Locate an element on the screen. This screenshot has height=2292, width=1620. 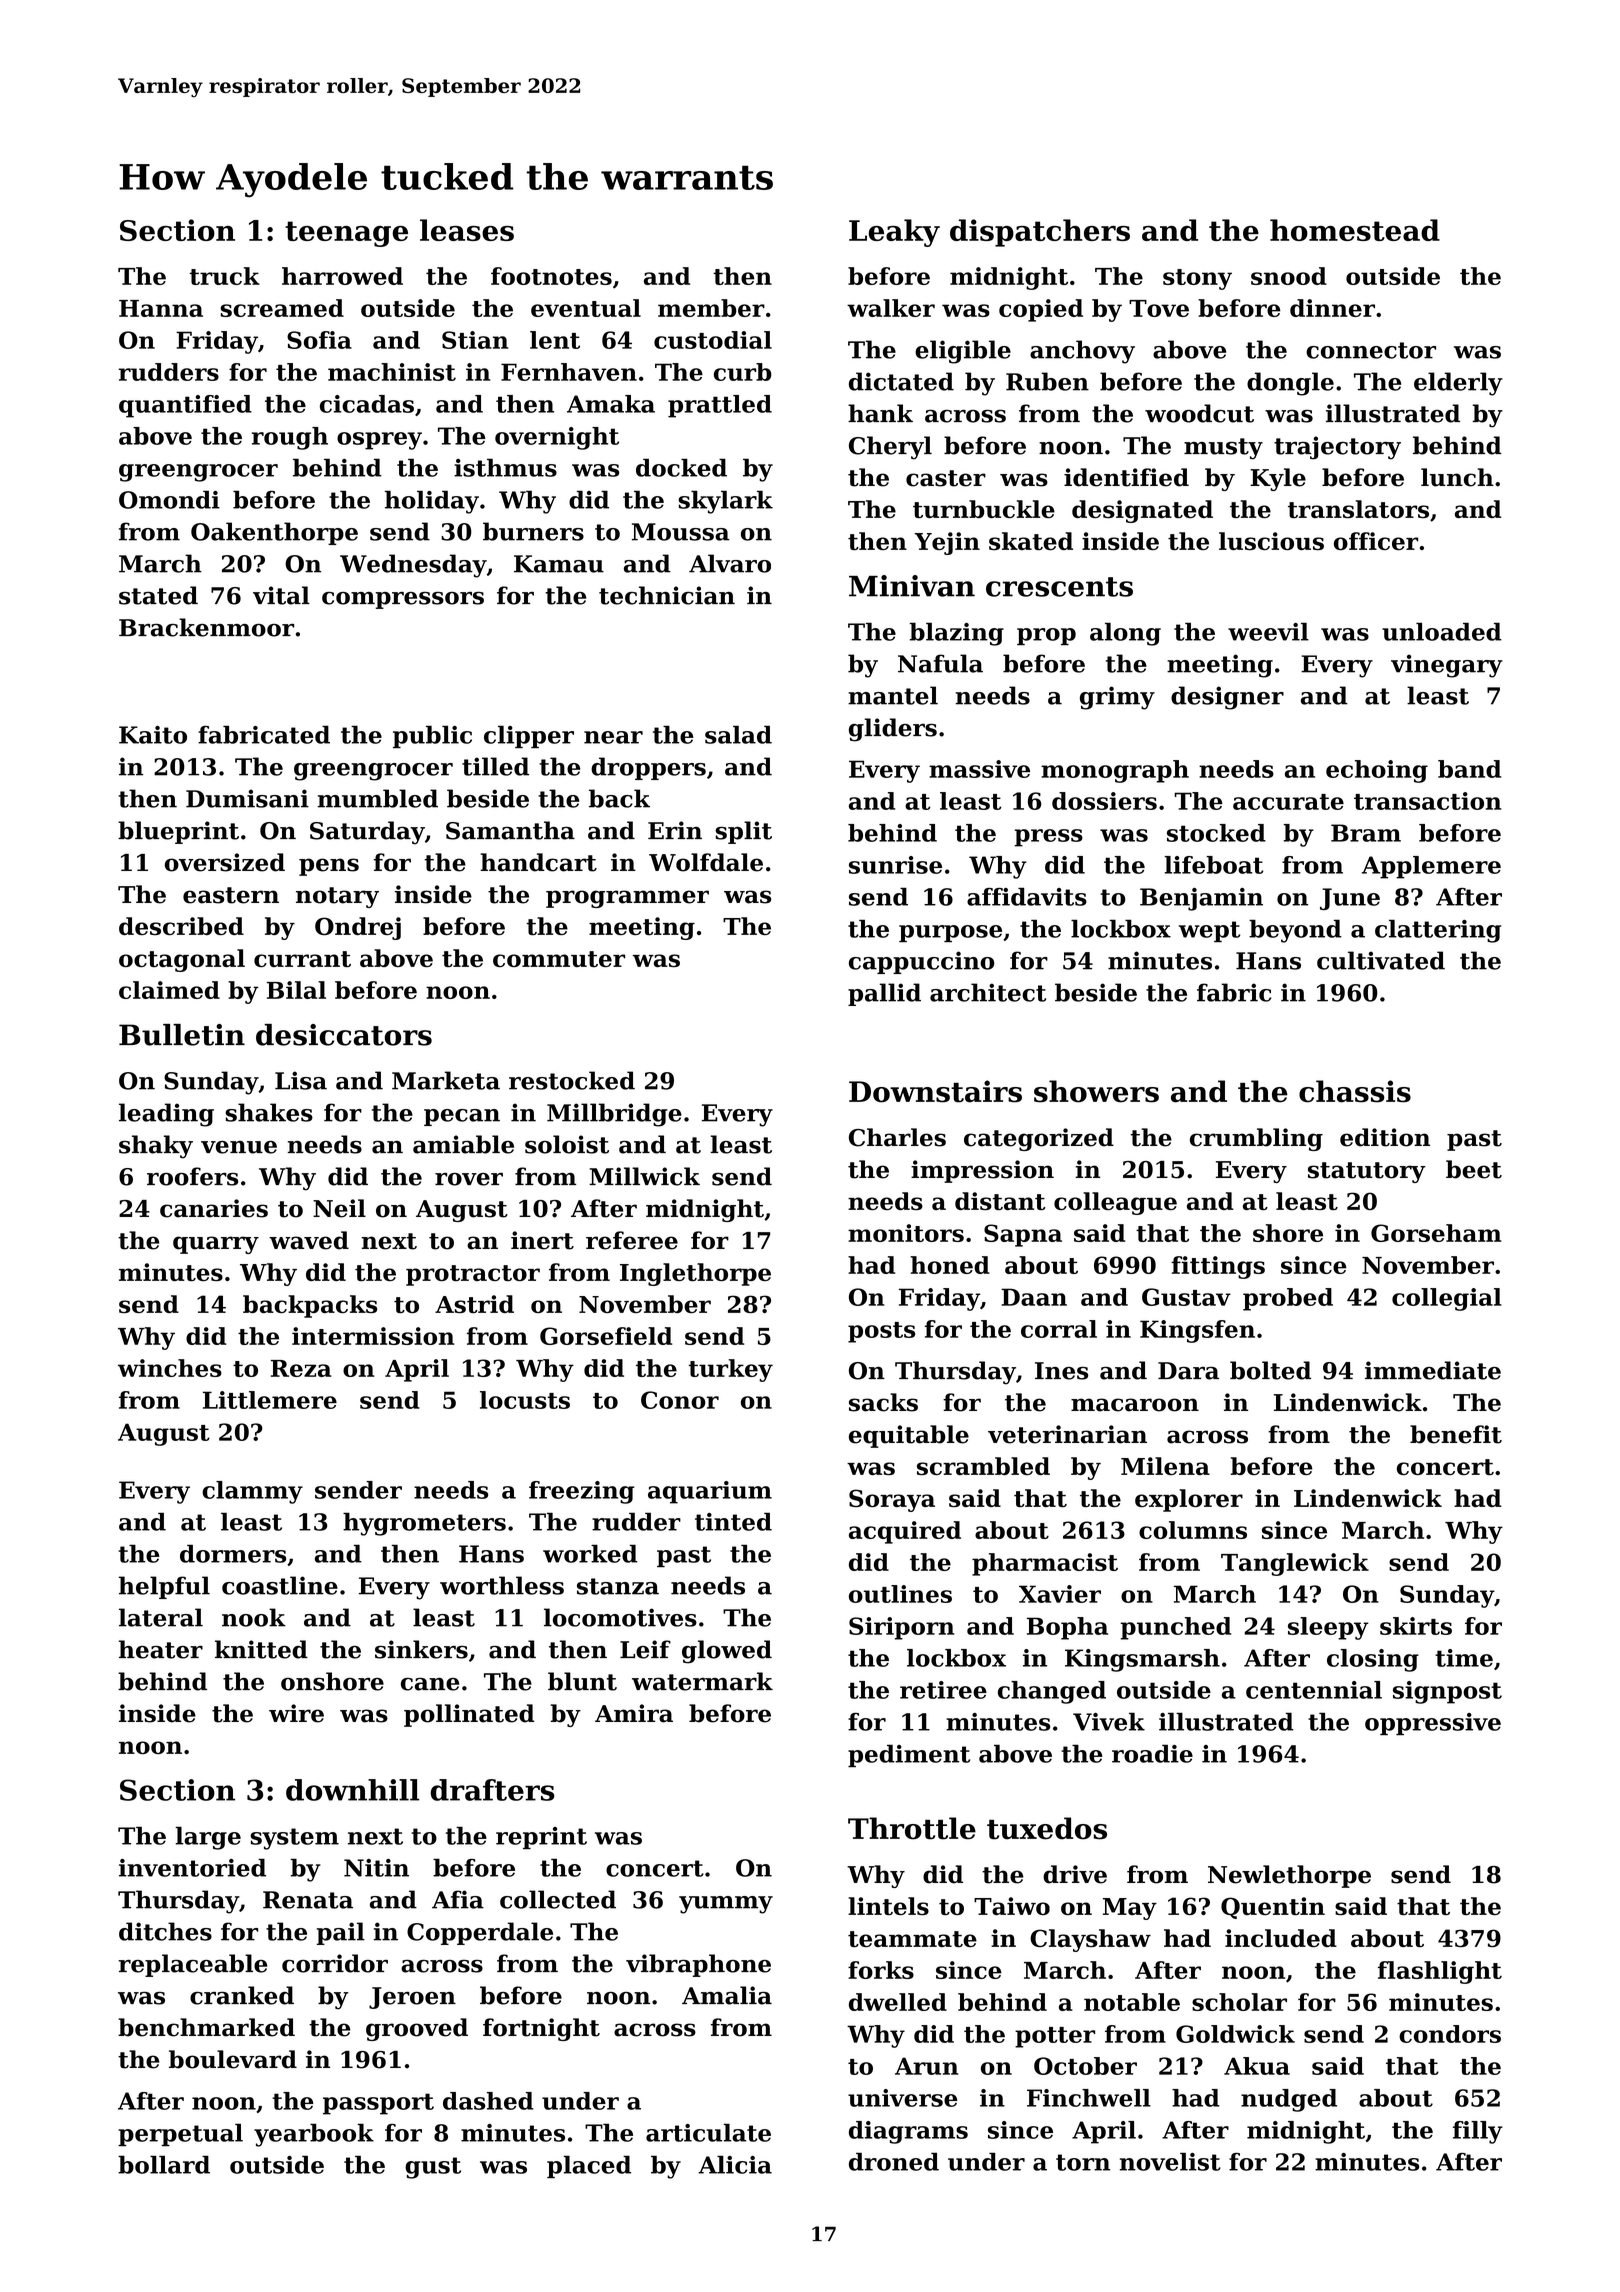
locusts is located at coordinates (525, 1400).
